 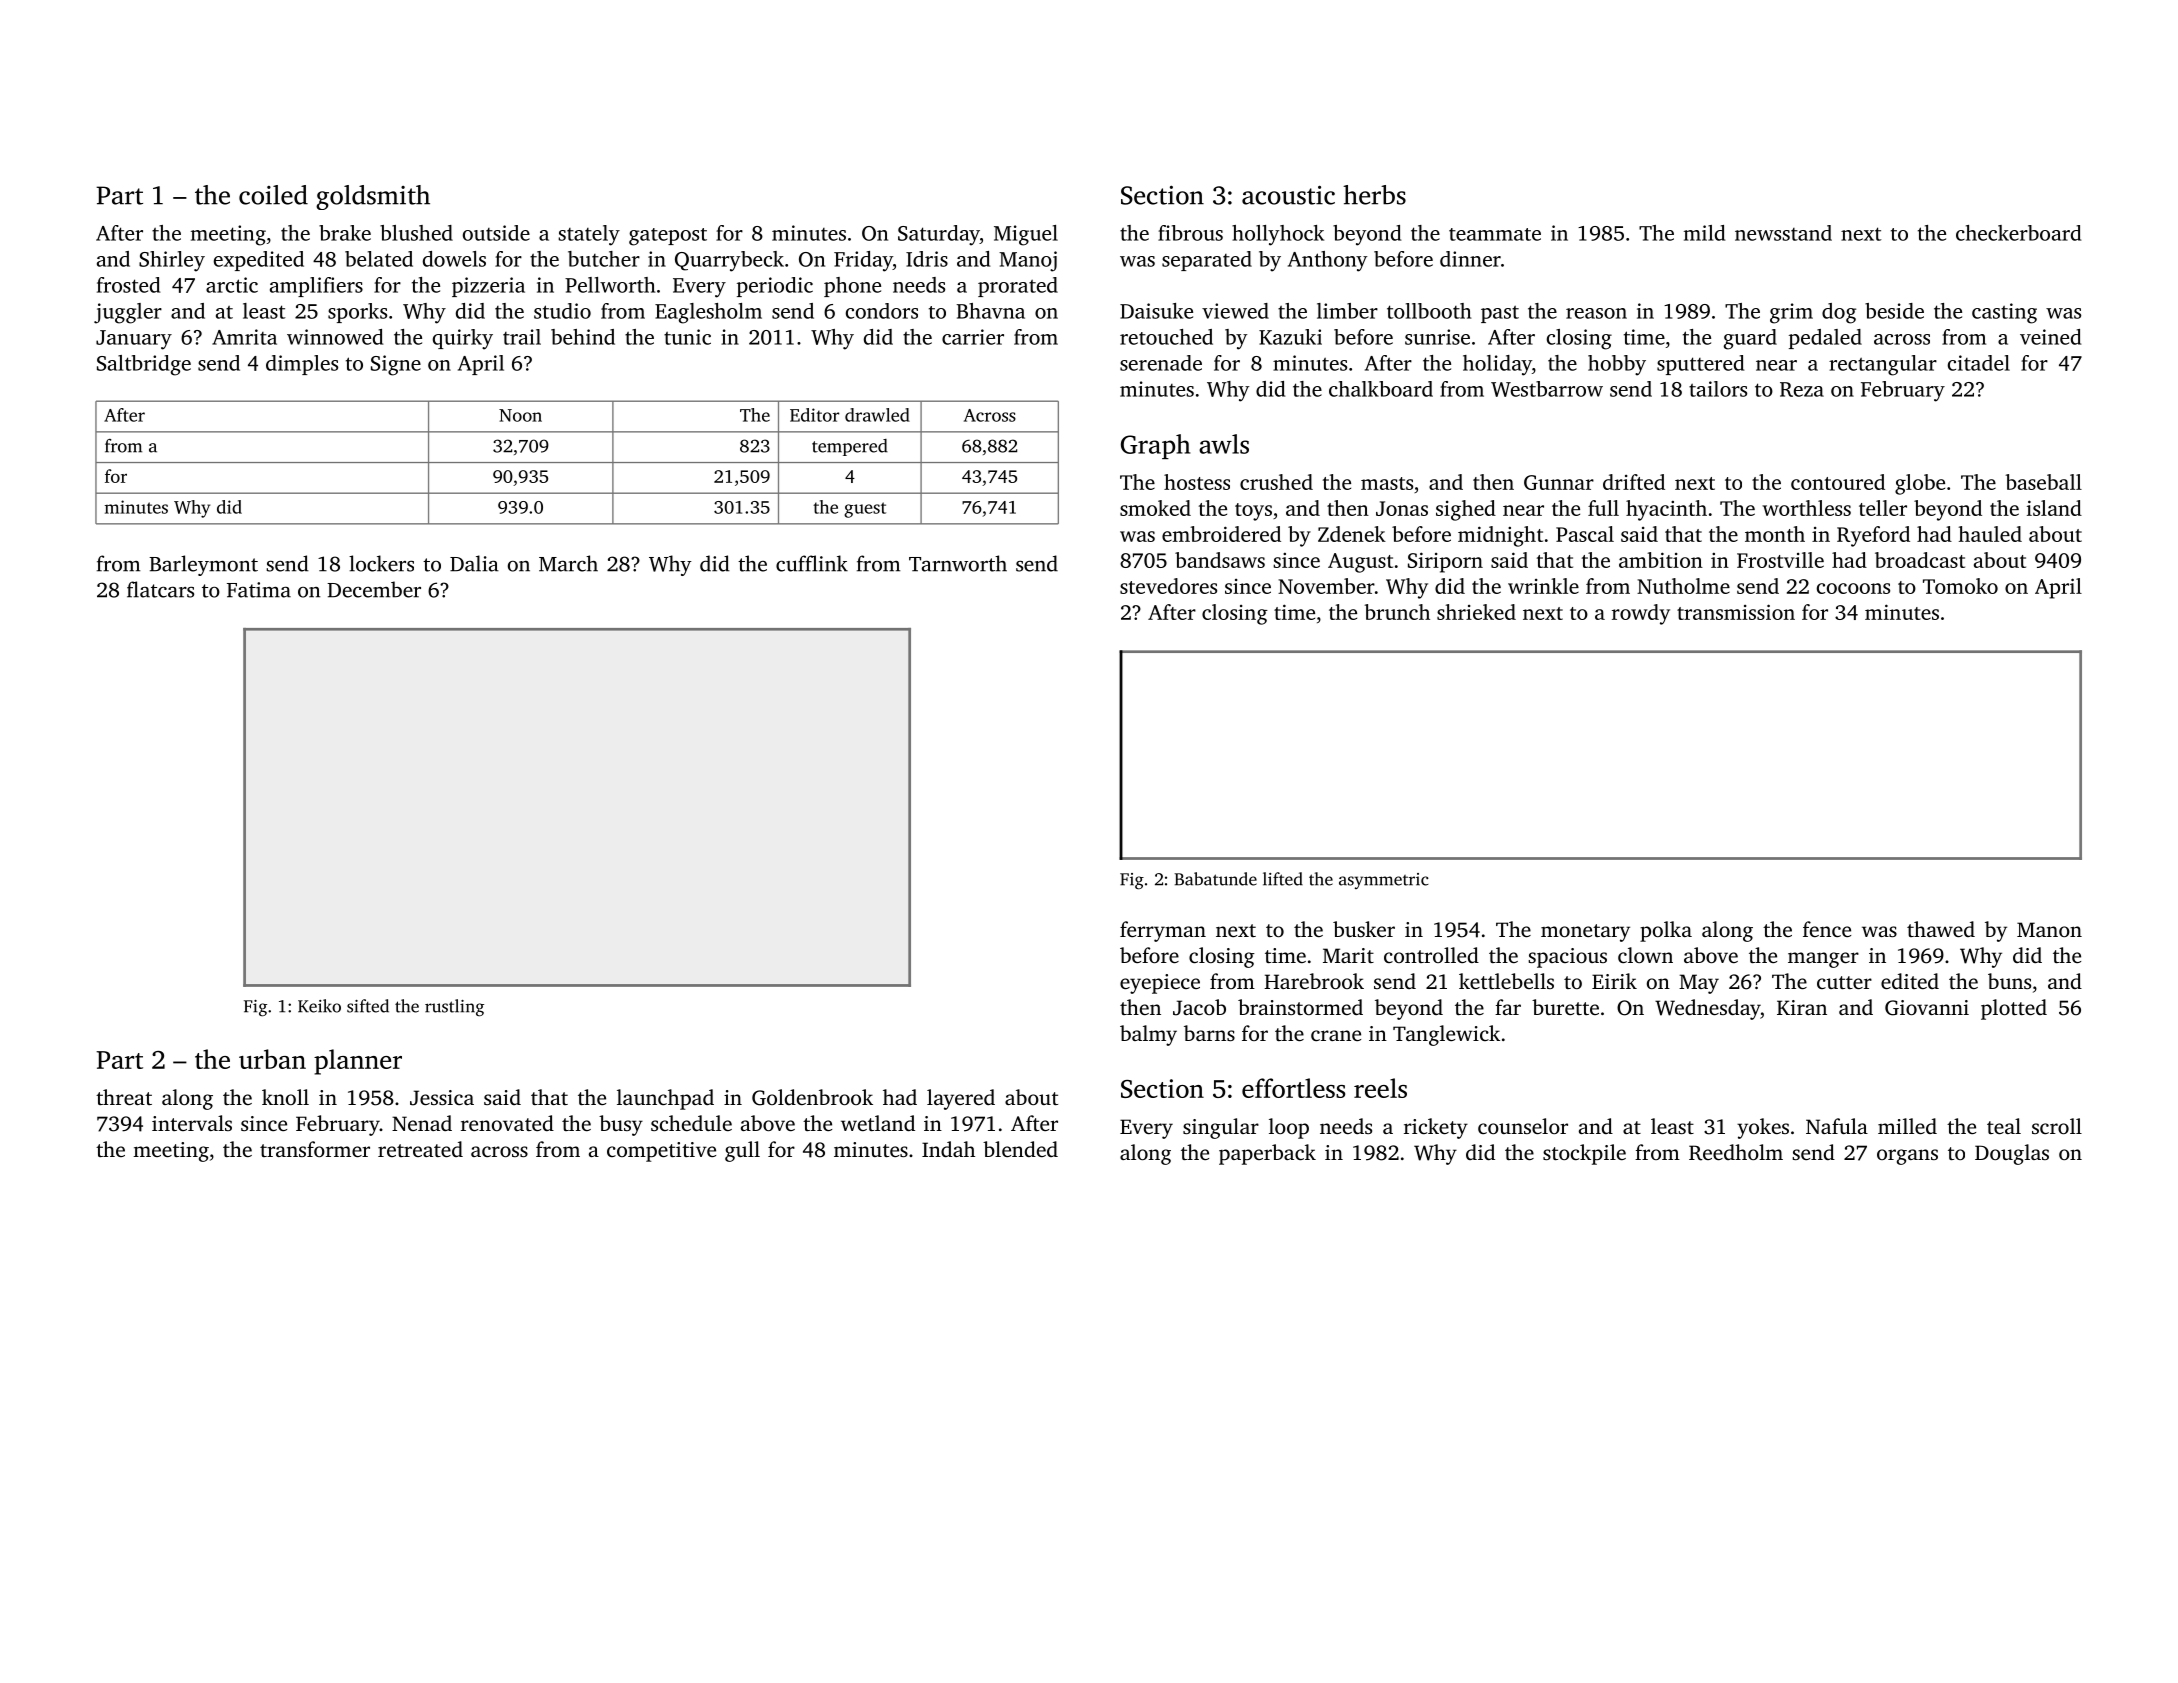 I want to click on rowdy, so click(x=1641, y=614).
